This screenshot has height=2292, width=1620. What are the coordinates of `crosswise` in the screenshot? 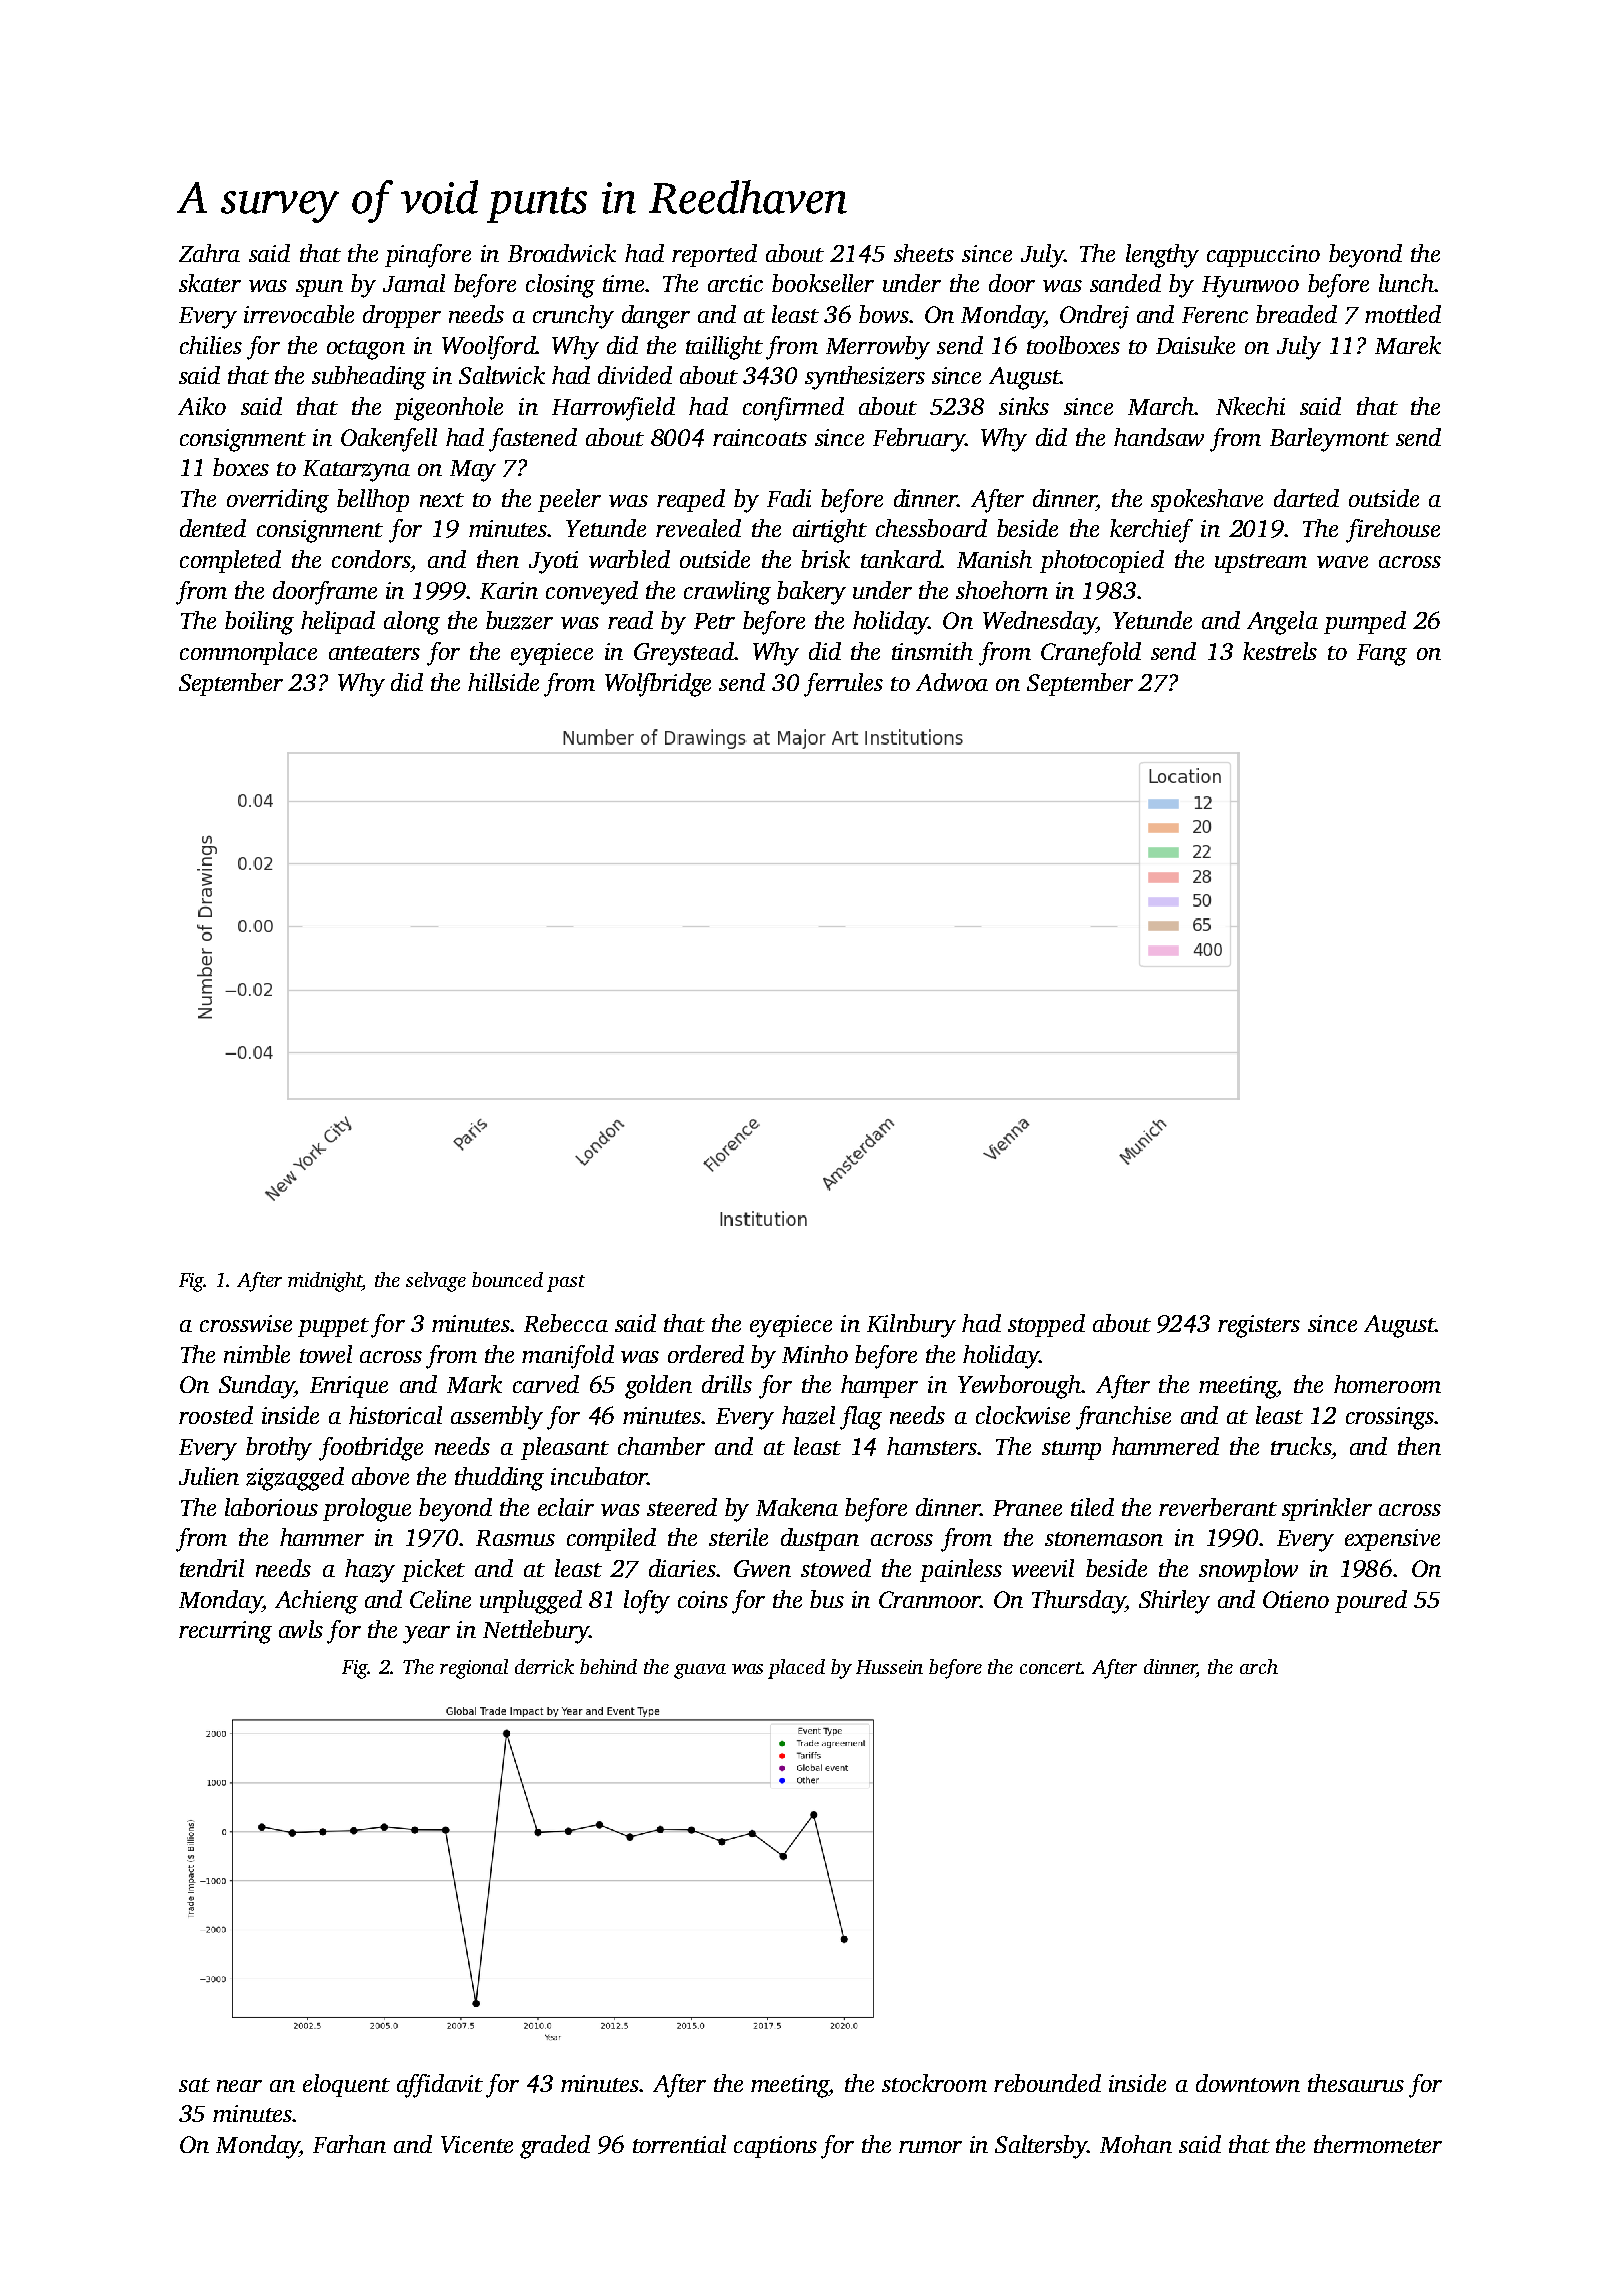 It's located at (246, 1323).
